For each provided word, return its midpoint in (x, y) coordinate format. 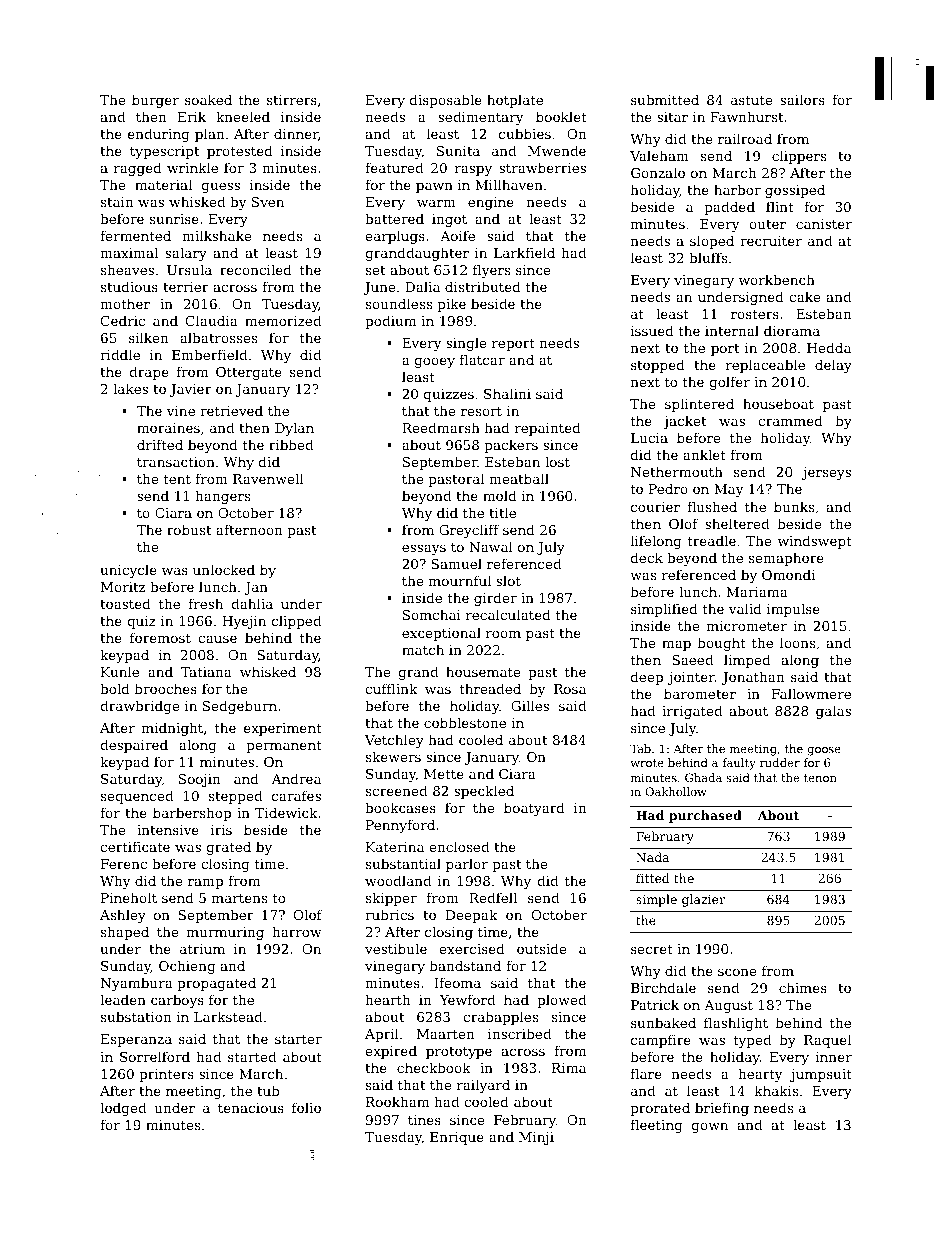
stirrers (292, 100)
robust (189, 529)
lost (557, 461)
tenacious (251, 1108)
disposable (446, 101)
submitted (665, 99)
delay (833, 366)
